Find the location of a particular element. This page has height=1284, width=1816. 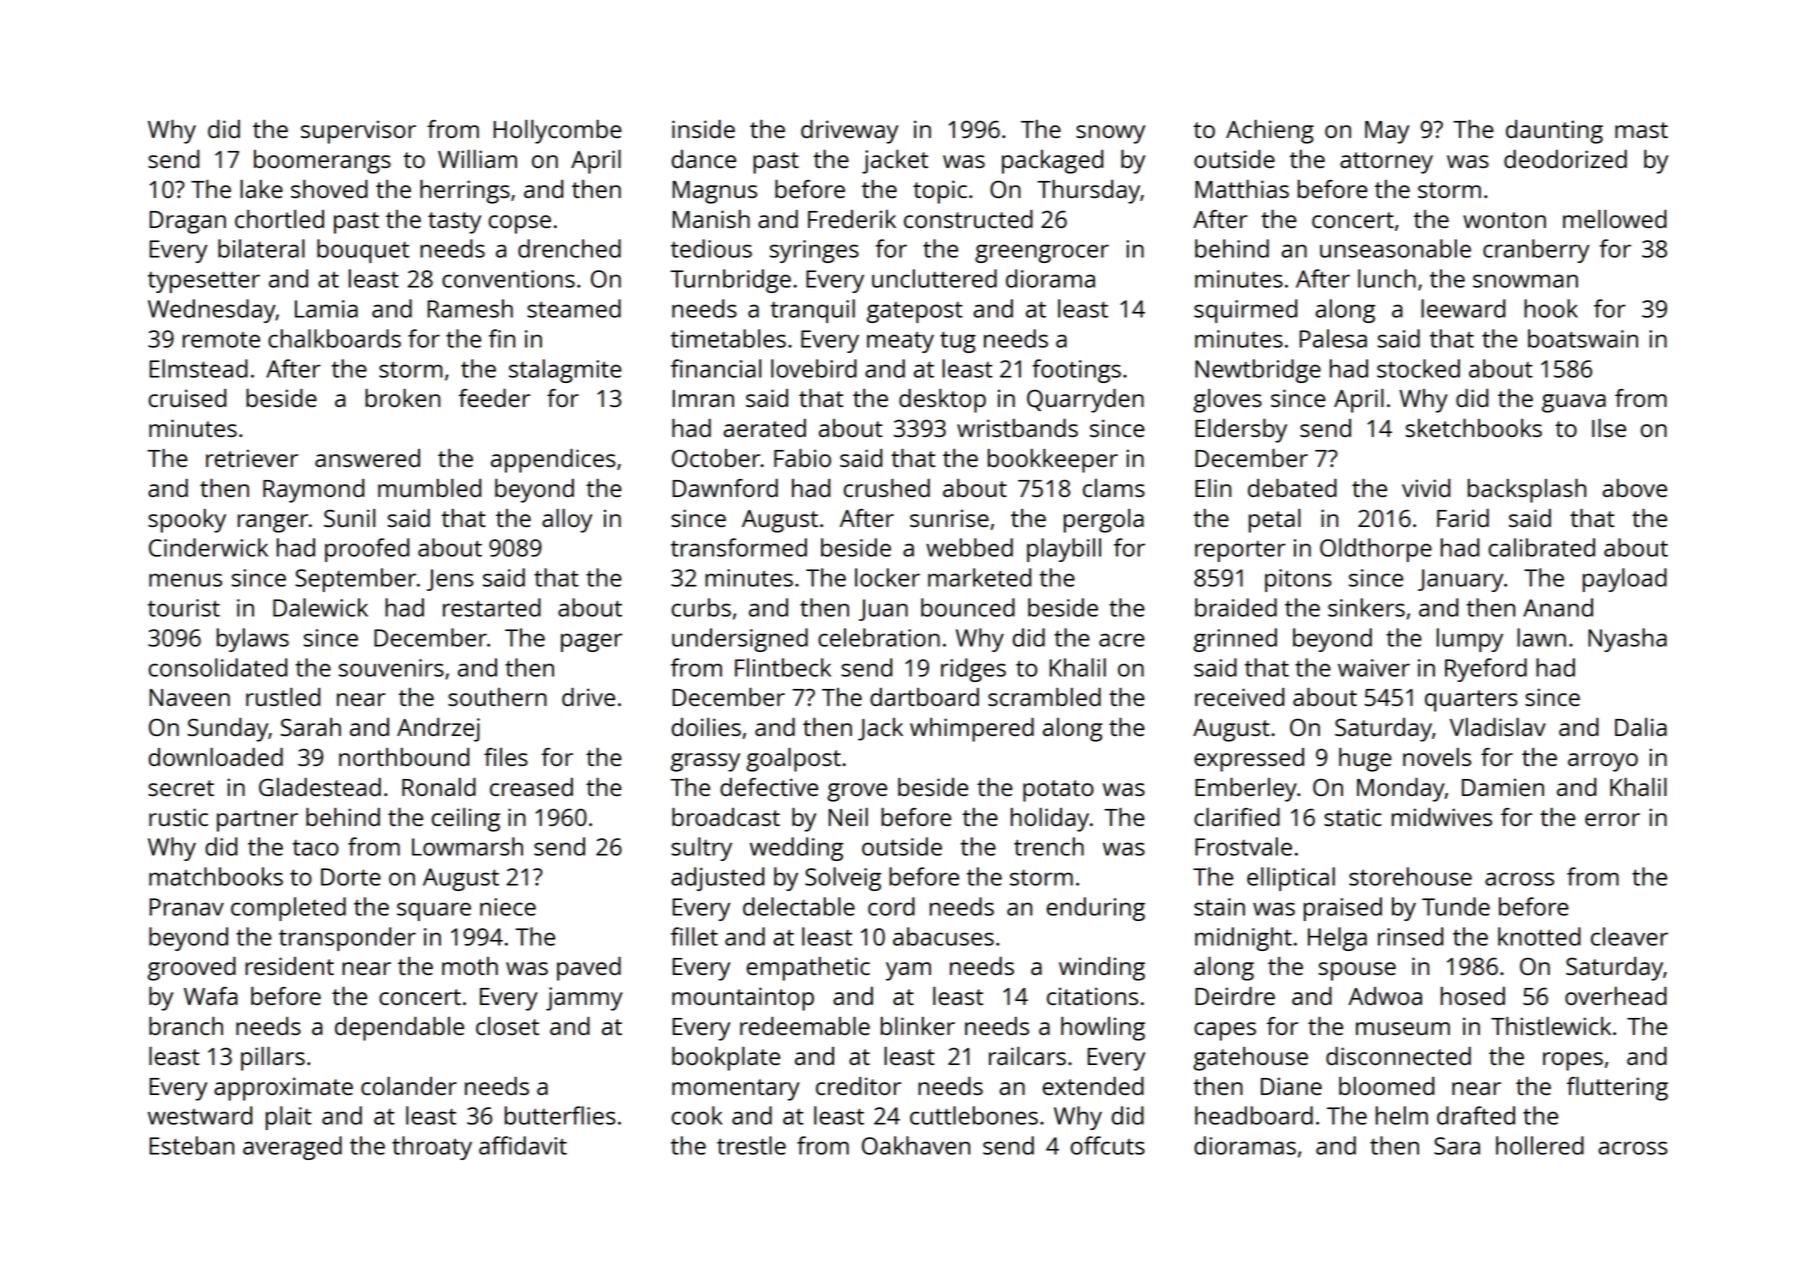

mast is located at coordinates (1641, 130).
